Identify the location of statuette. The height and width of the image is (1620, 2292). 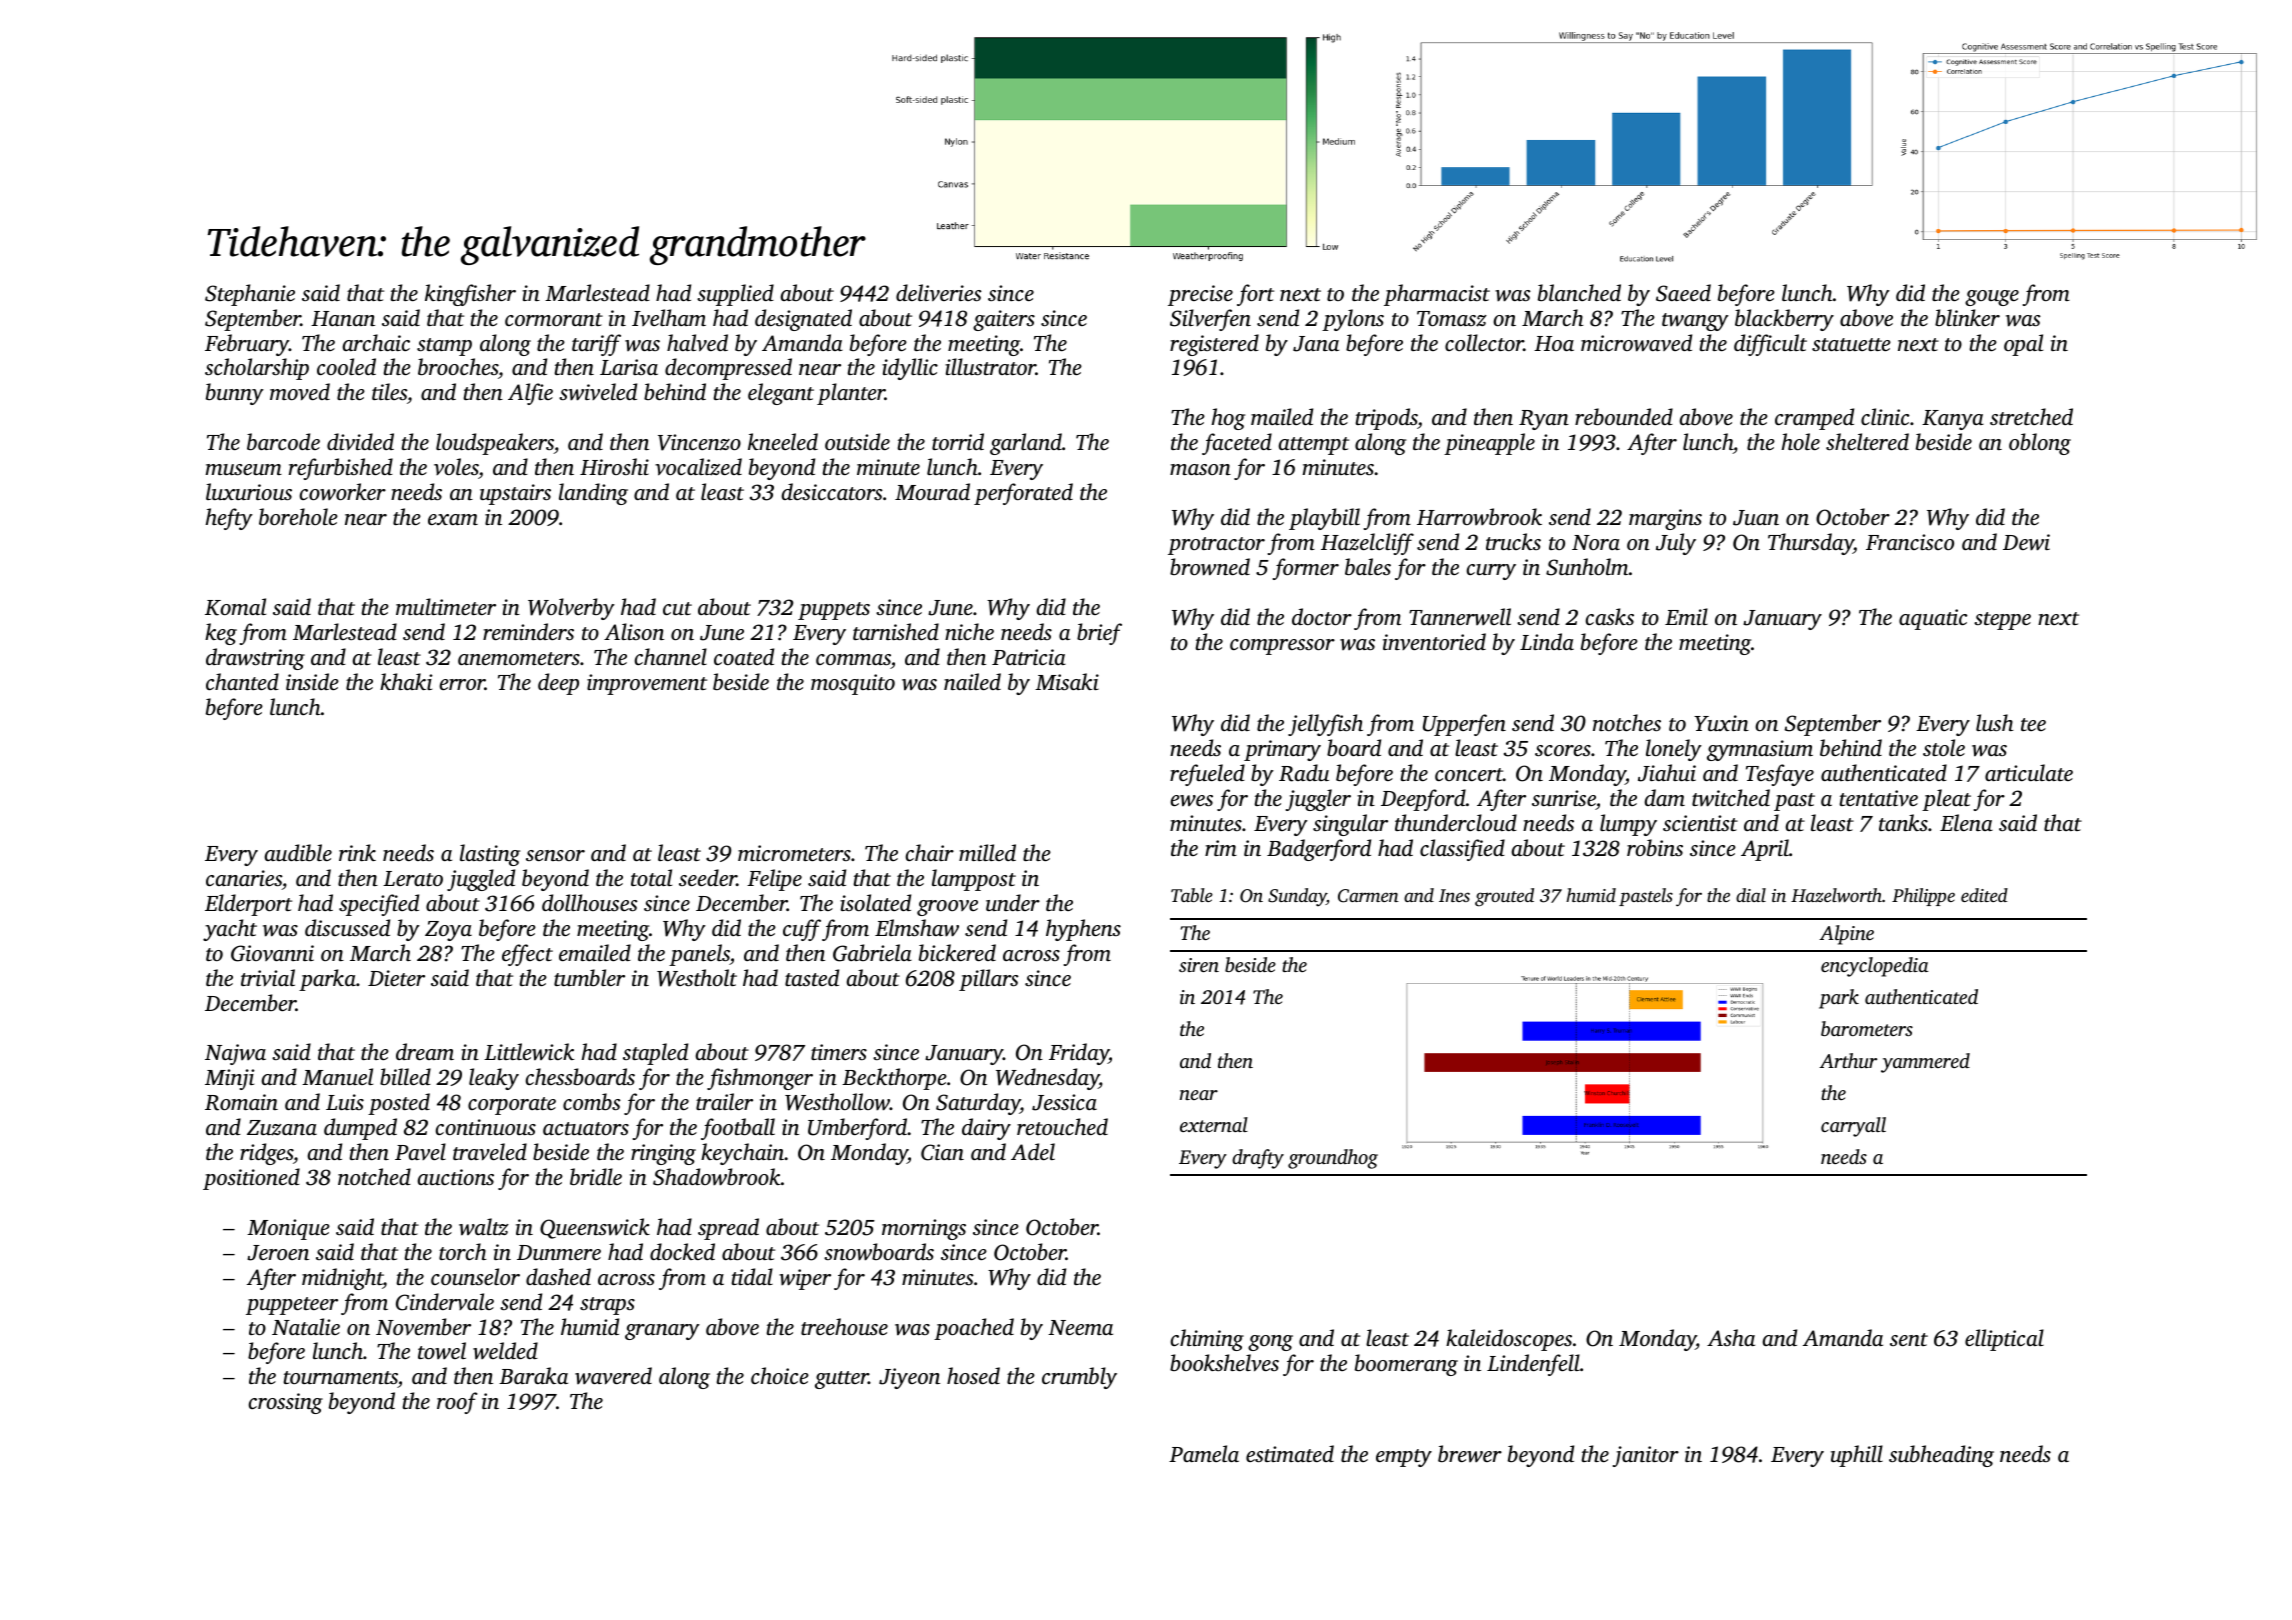
(1851, 344).
